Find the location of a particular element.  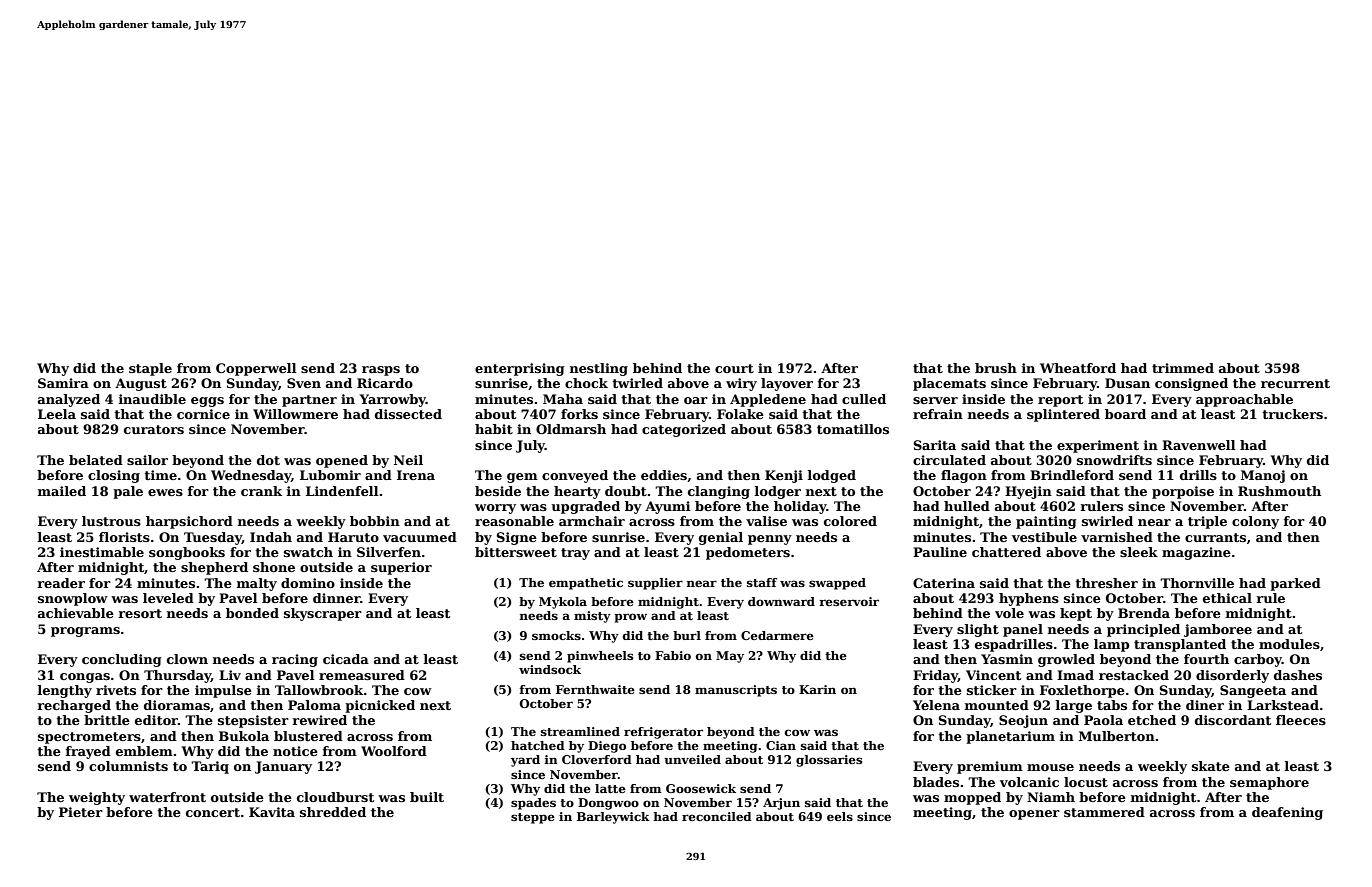

brittle is located at coordinates (107, 720).
